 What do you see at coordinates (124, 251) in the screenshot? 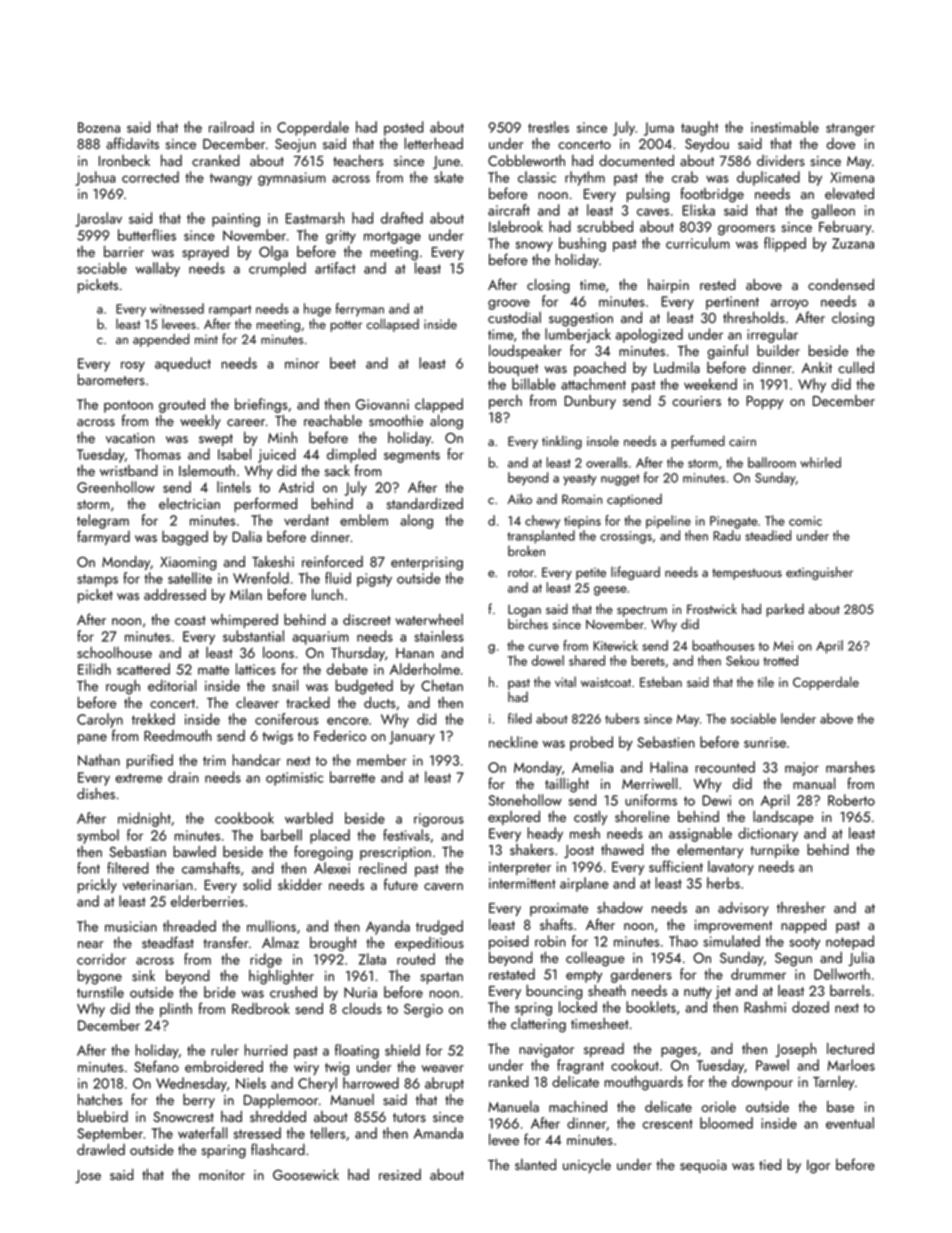
I see `barrier` at bounding box center [124, 251].
